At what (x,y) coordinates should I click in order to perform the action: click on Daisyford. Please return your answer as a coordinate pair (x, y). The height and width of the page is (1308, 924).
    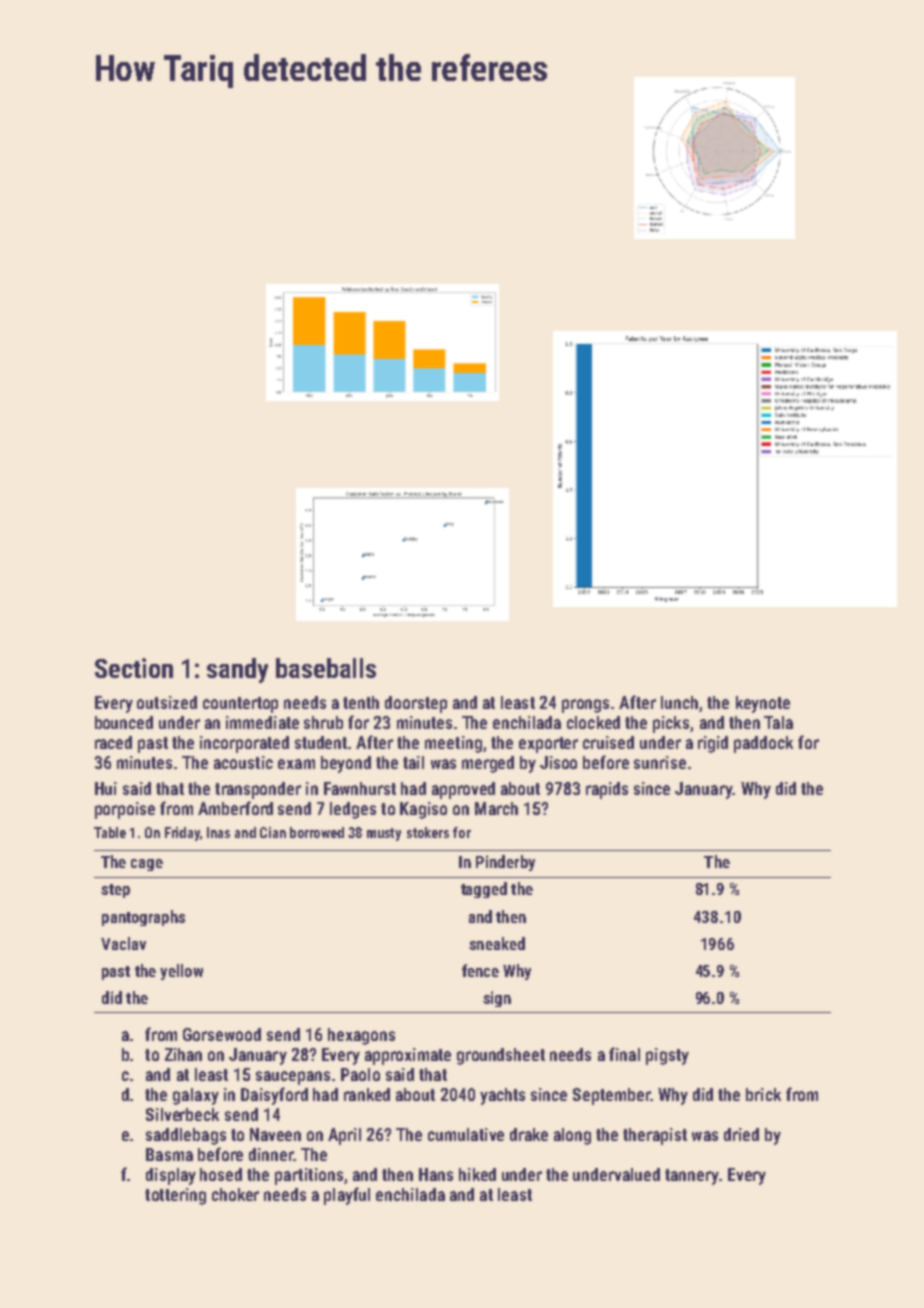
    Looking at the image, I should click on (274, 1096).
